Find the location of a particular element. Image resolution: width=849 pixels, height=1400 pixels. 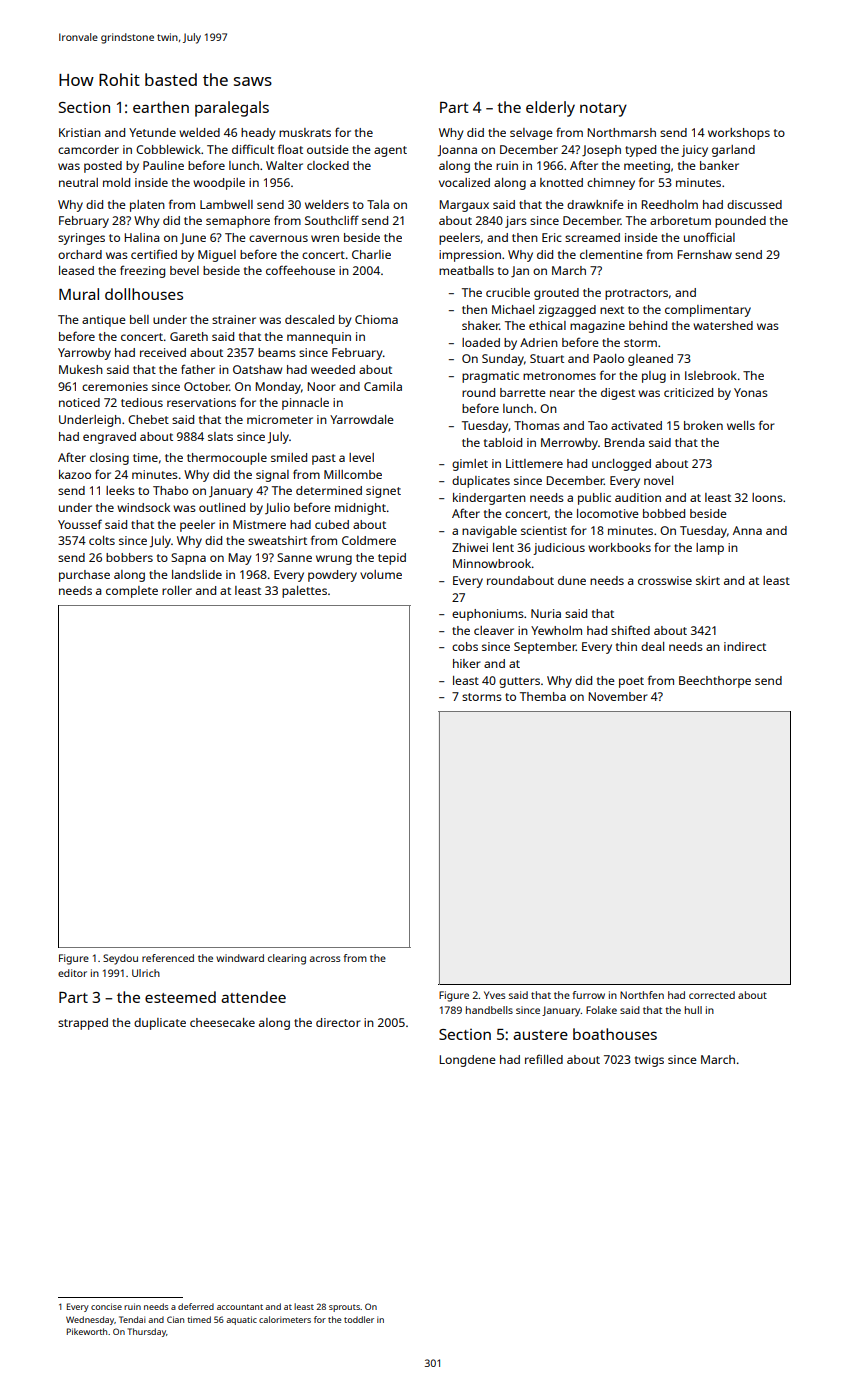

Seydou is located at coordinates (120, 959).
